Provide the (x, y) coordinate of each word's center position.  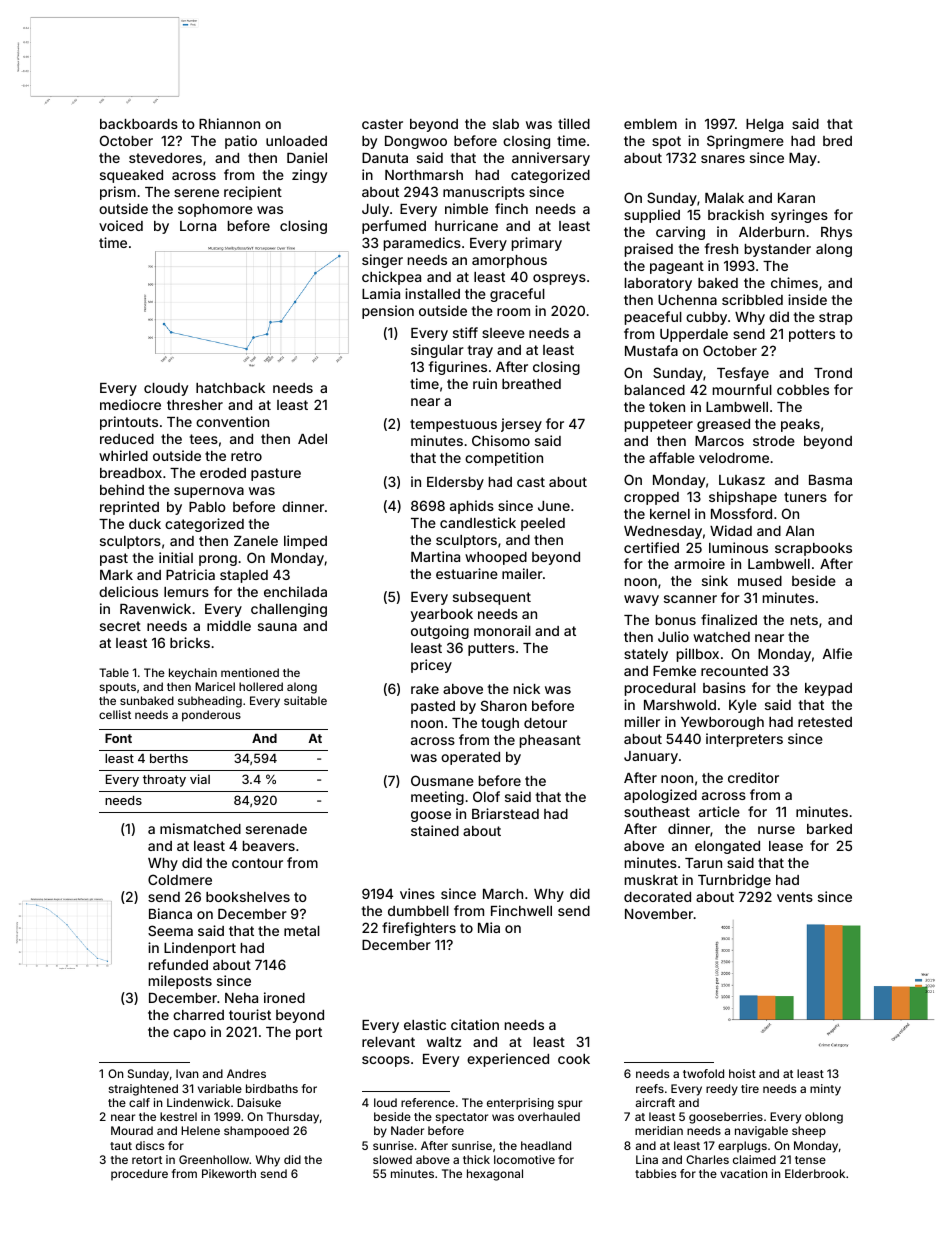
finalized (729, 619)
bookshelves (248, 897)
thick (476, 1159)
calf (139, 1102)
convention (232, 421)
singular (437, 351)
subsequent (492, 598)
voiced (121, 225)
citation (475, 1024)
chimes (794, 282)
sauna (277, 627)
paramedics (422, 244)
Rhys (836, 233)
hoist (742, 1073)
